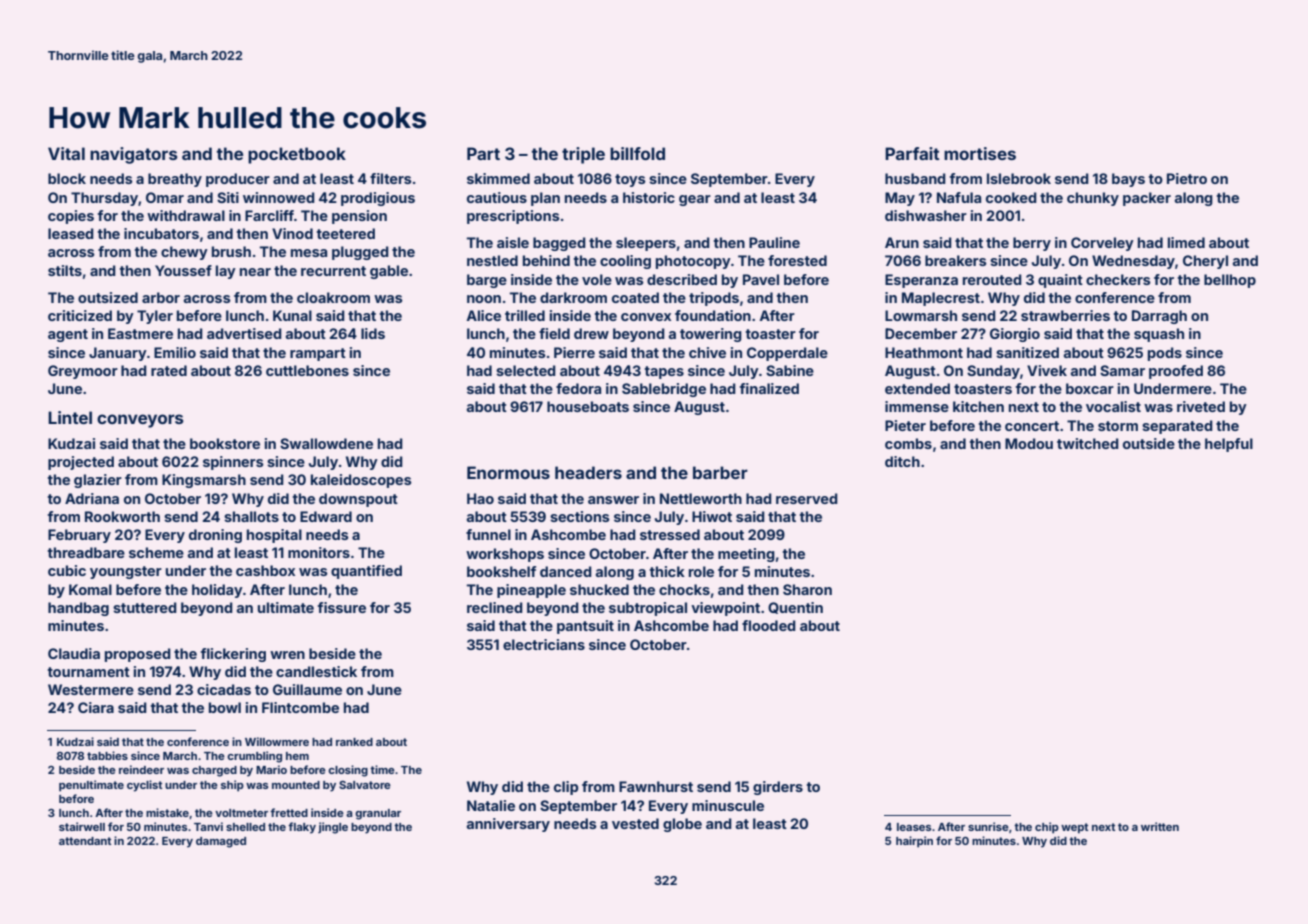 The width and height of the document is (1308, 924). Describe the element at coordinates (797, 260) in the document. I see `forested` at that location.
